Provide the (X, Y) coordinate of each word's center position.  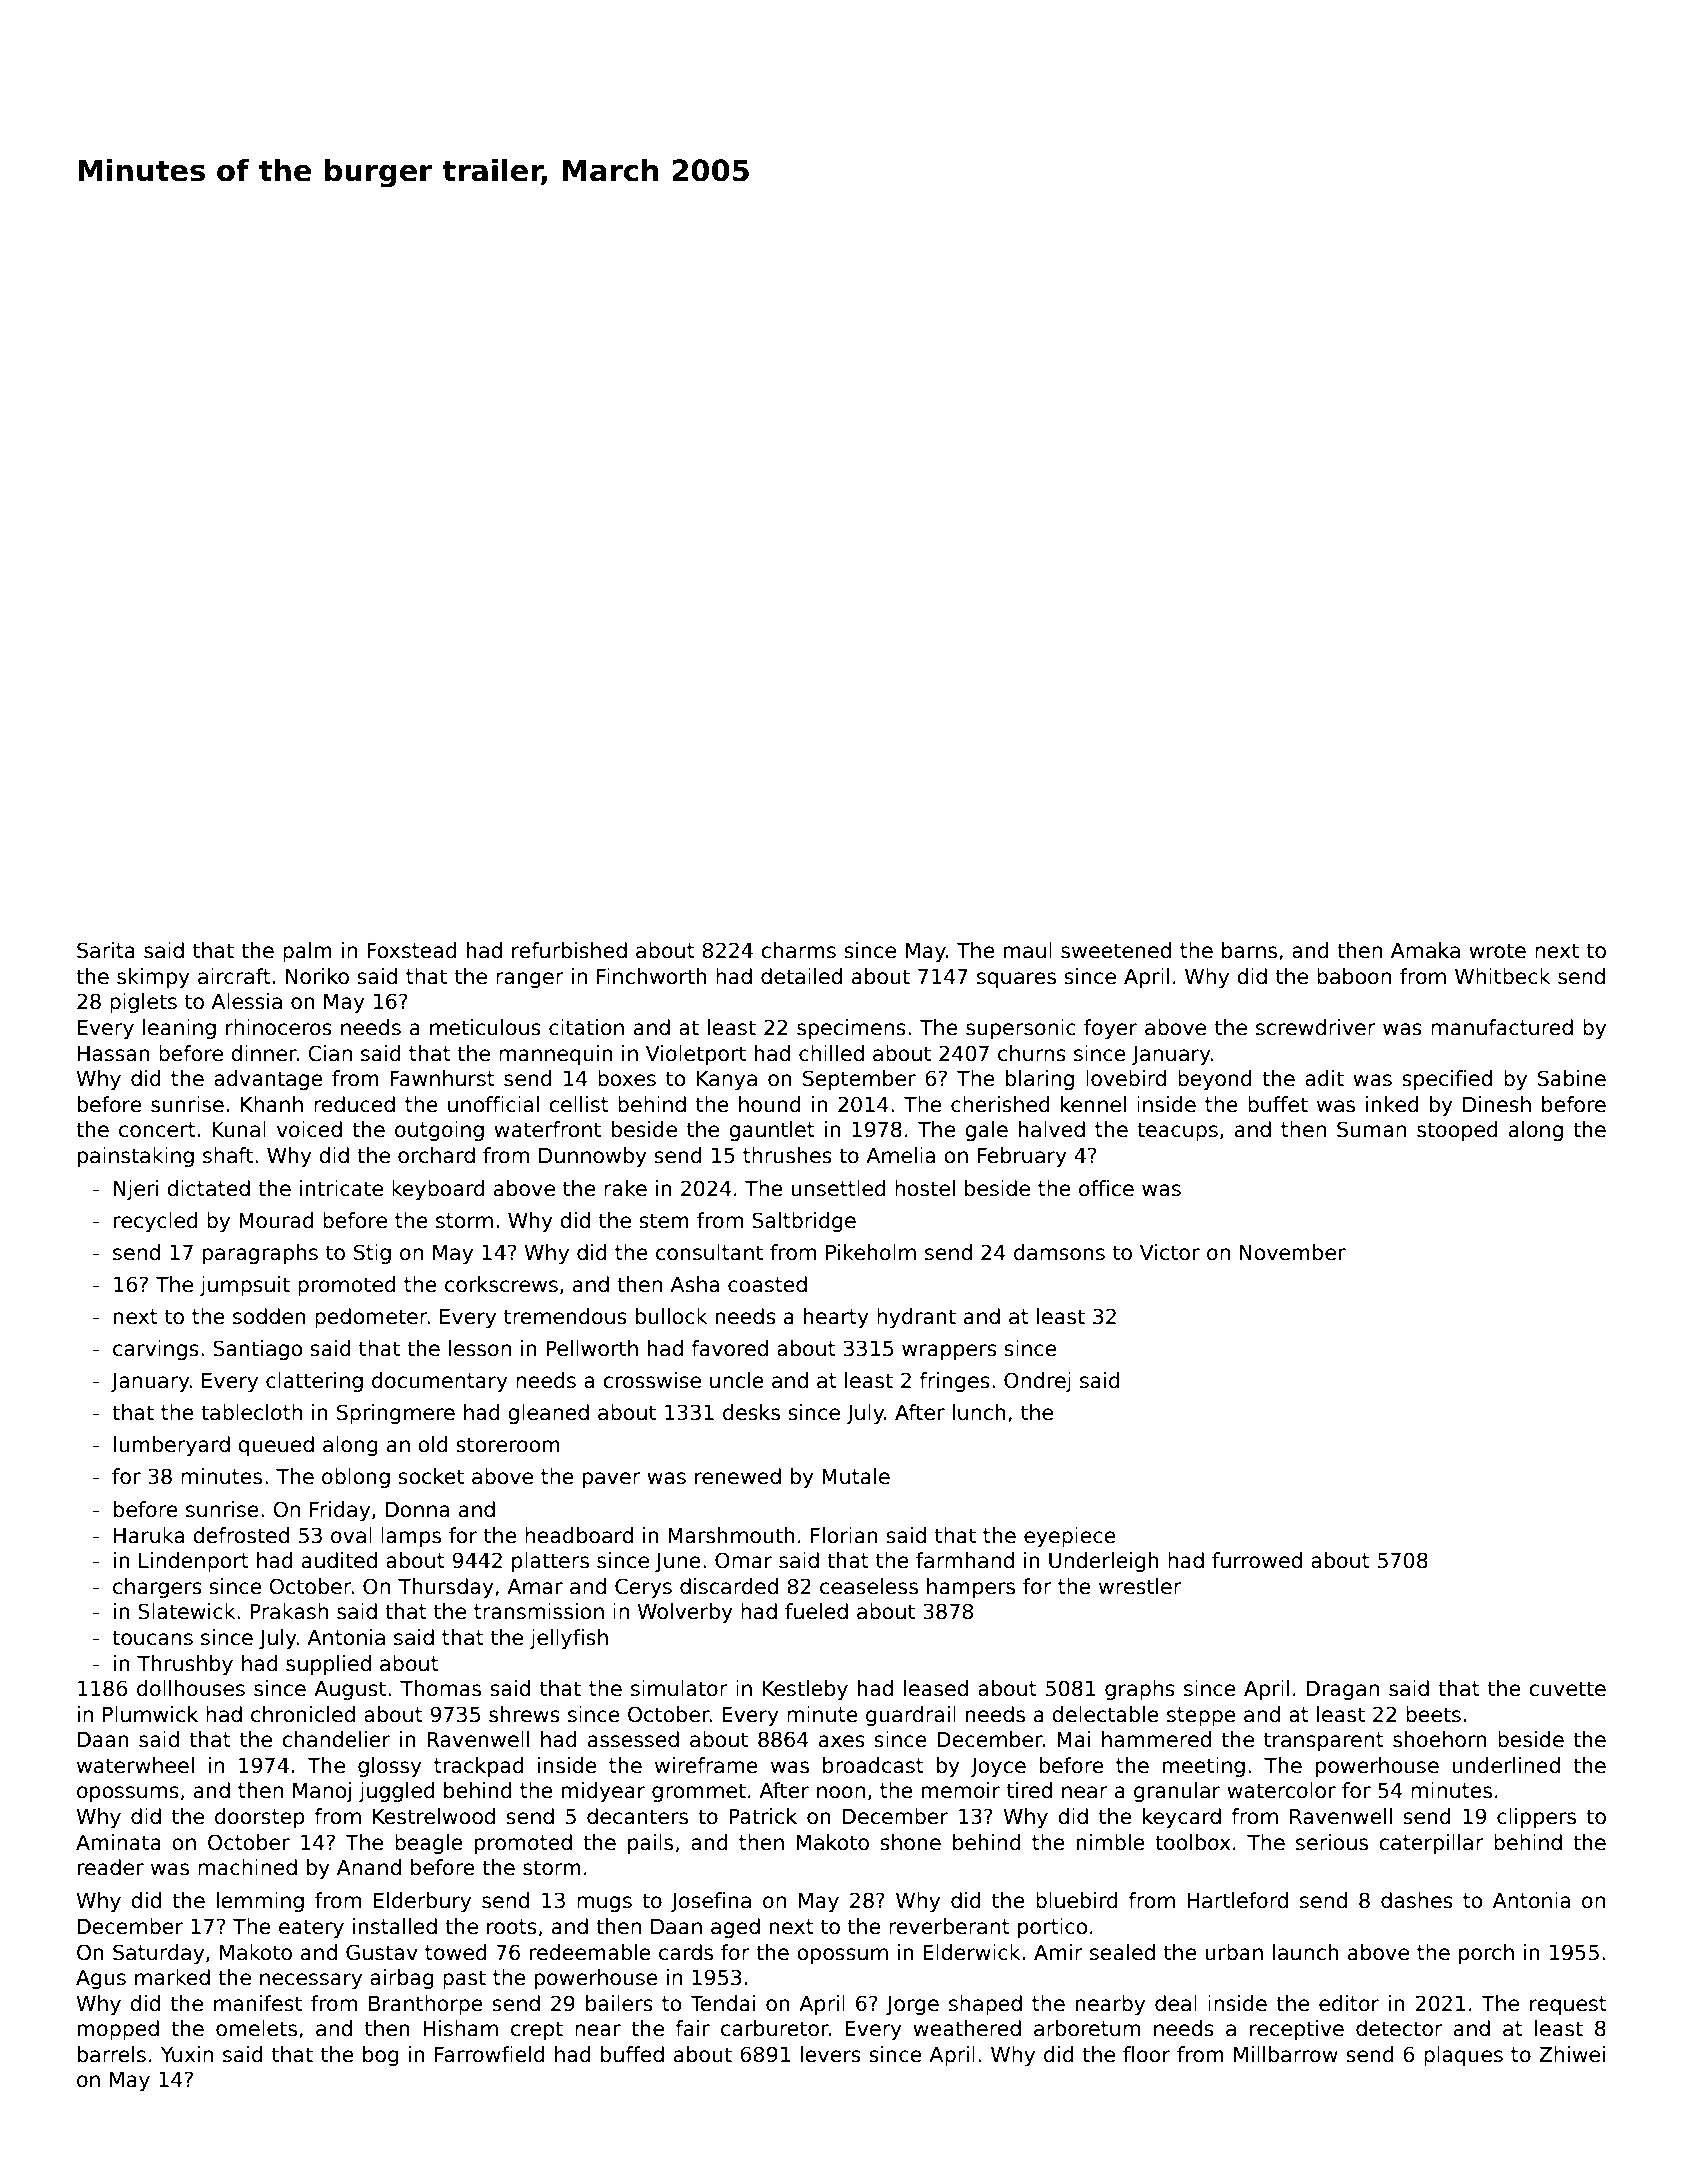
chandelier (336, 1739)
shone (910, 1842)
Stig (372, 1254)
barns (1249, 950)
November (1293, 1252)
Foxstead (412, 950)
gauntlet (772, 1131)
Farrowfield (490, 2054)
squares (1016, 980)
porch (1486, 1954)
